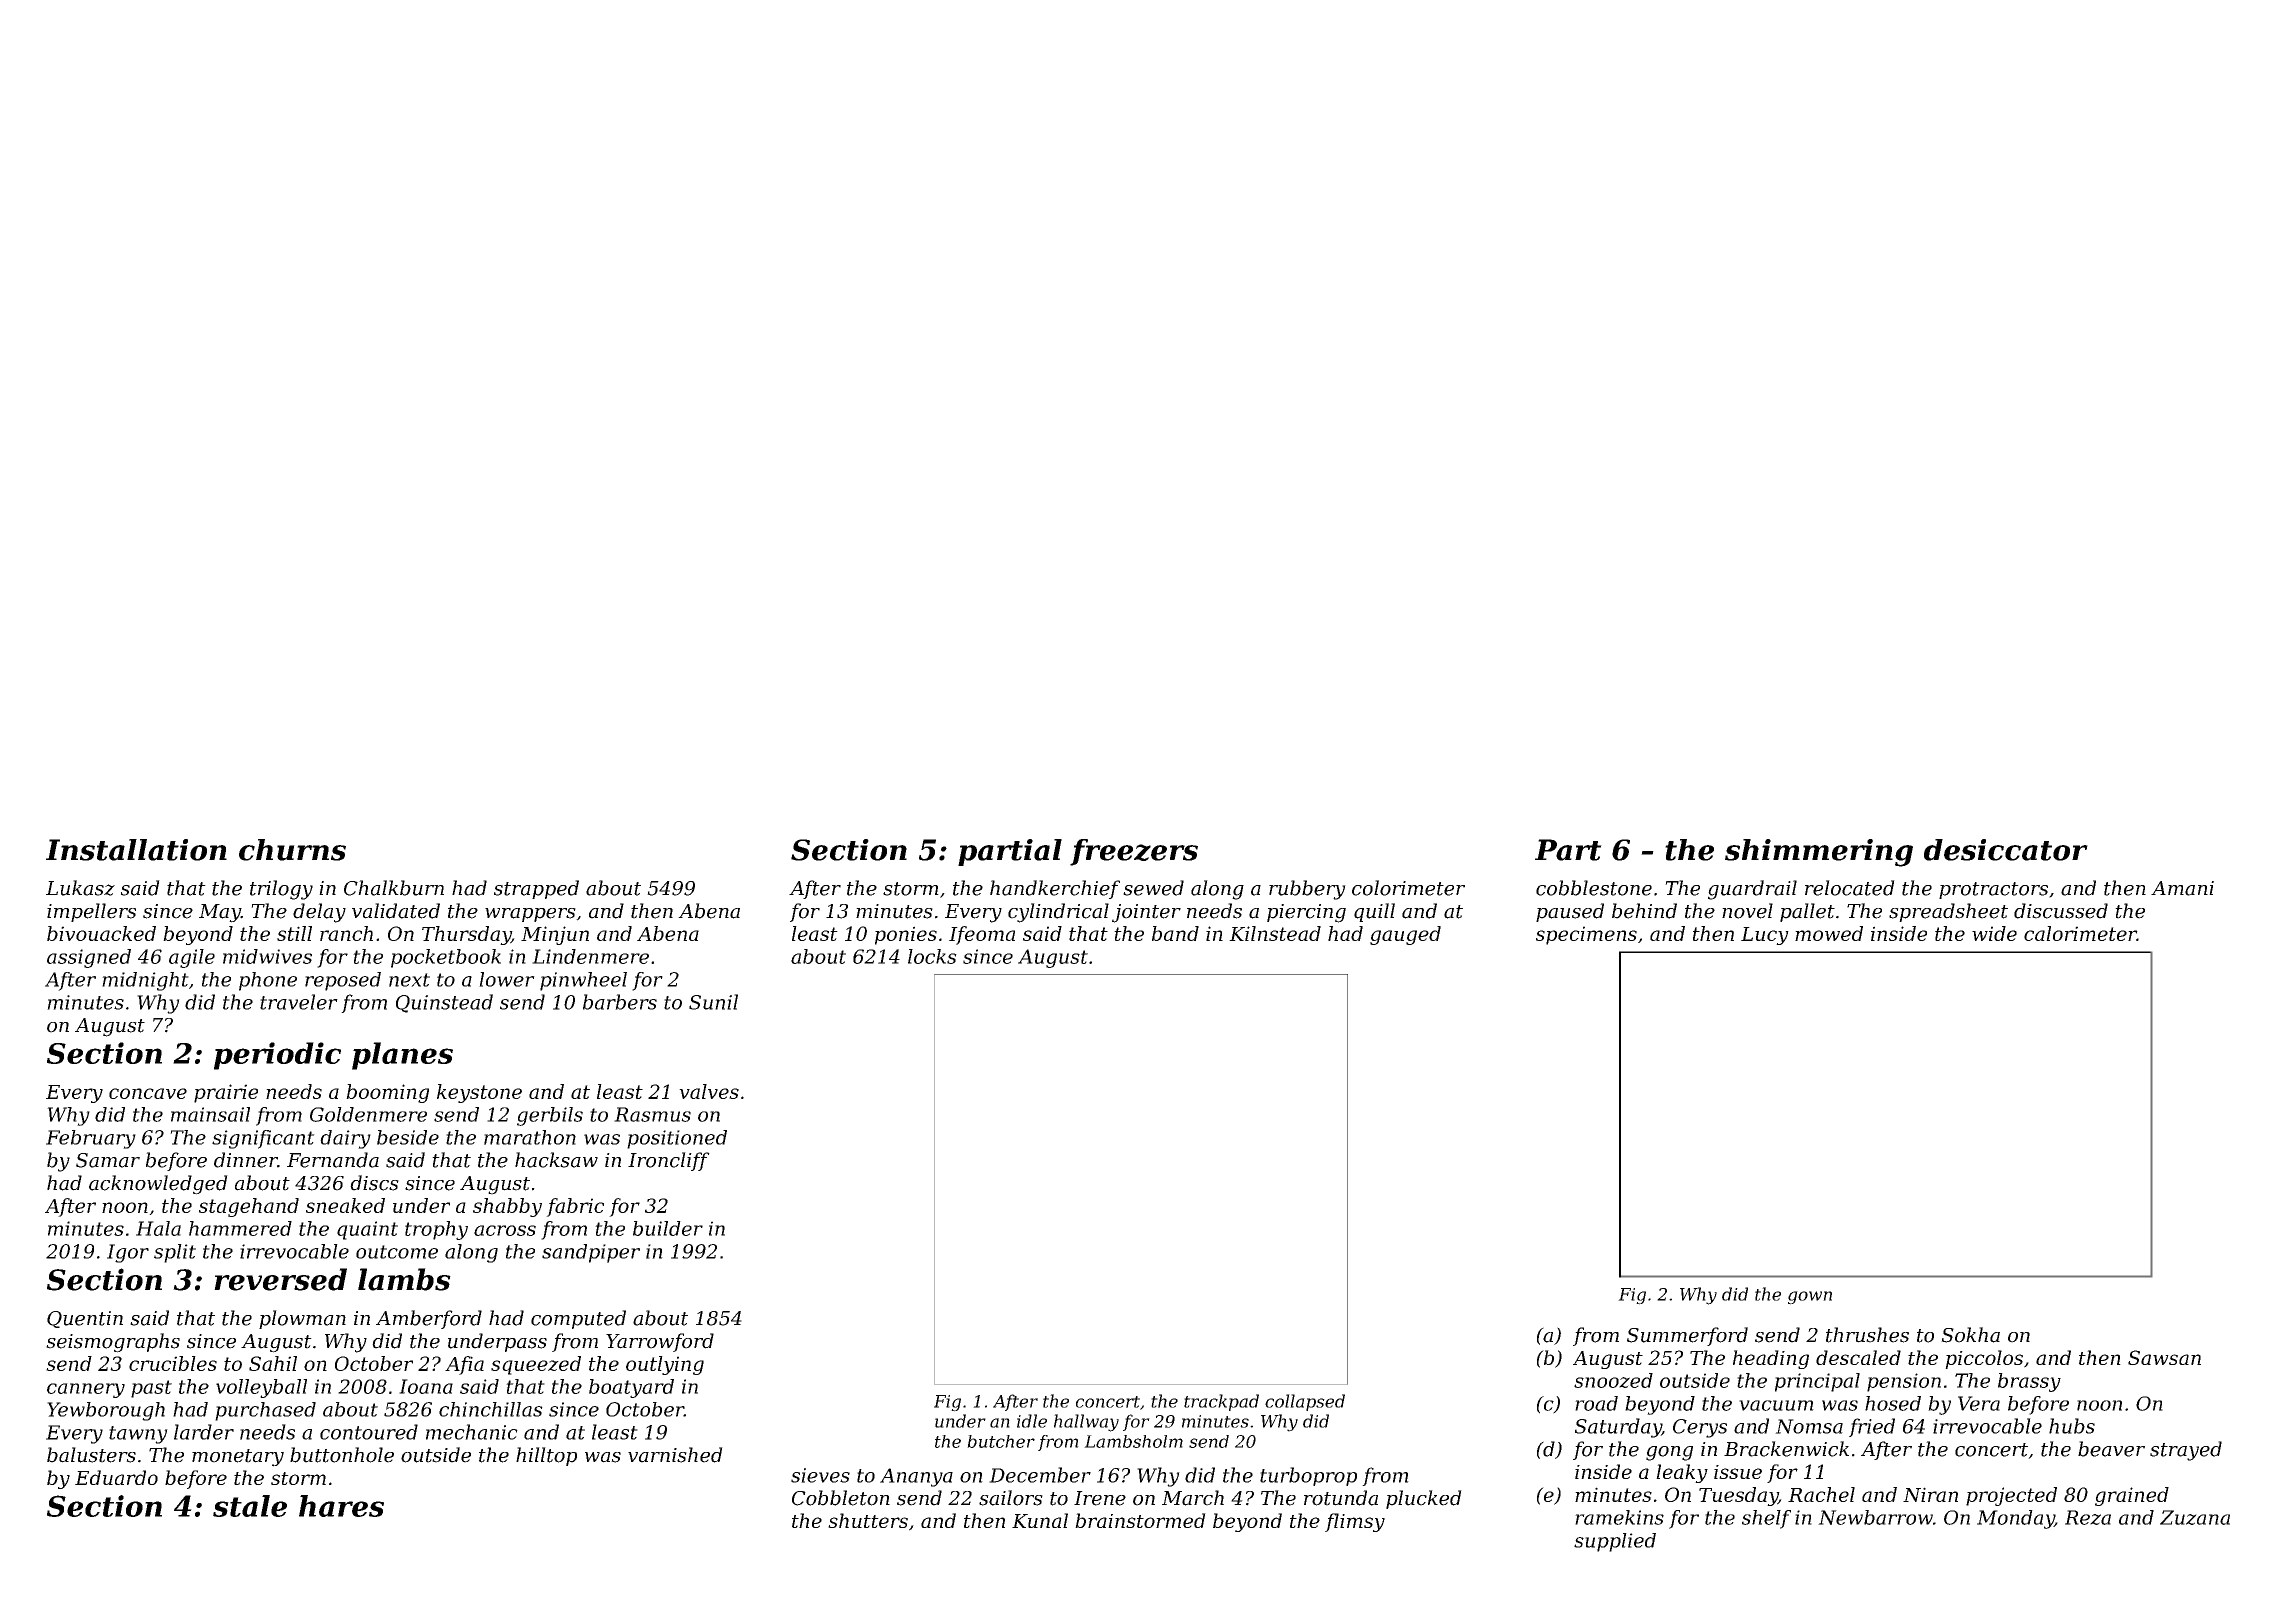 This screenshot has height=1614, width=2282. Describe the element at coordinates (1374, 912) in the screenshot. I see `quill` at that location.
